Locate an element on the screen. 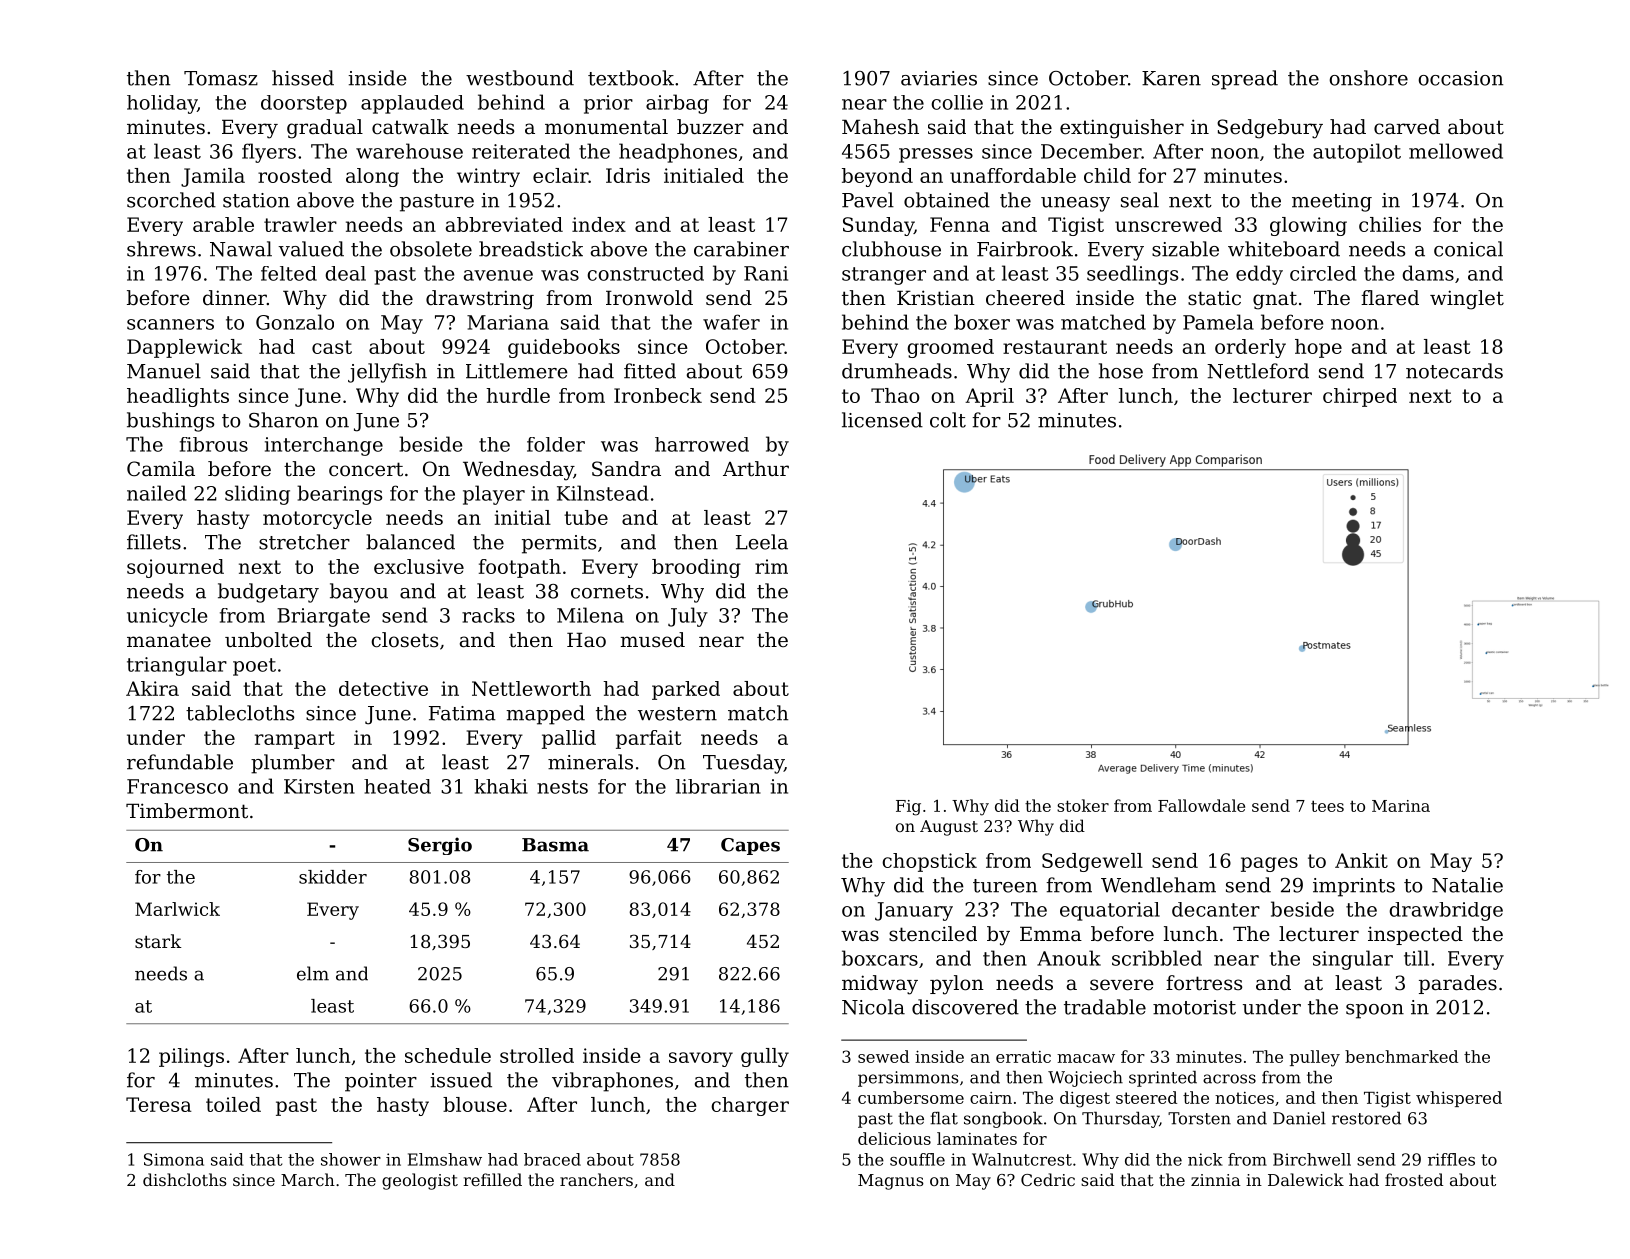 Image resolution: width=1630 pixels, height=1259 pixels. dishcloths is located at coordinates (185, 1179).
